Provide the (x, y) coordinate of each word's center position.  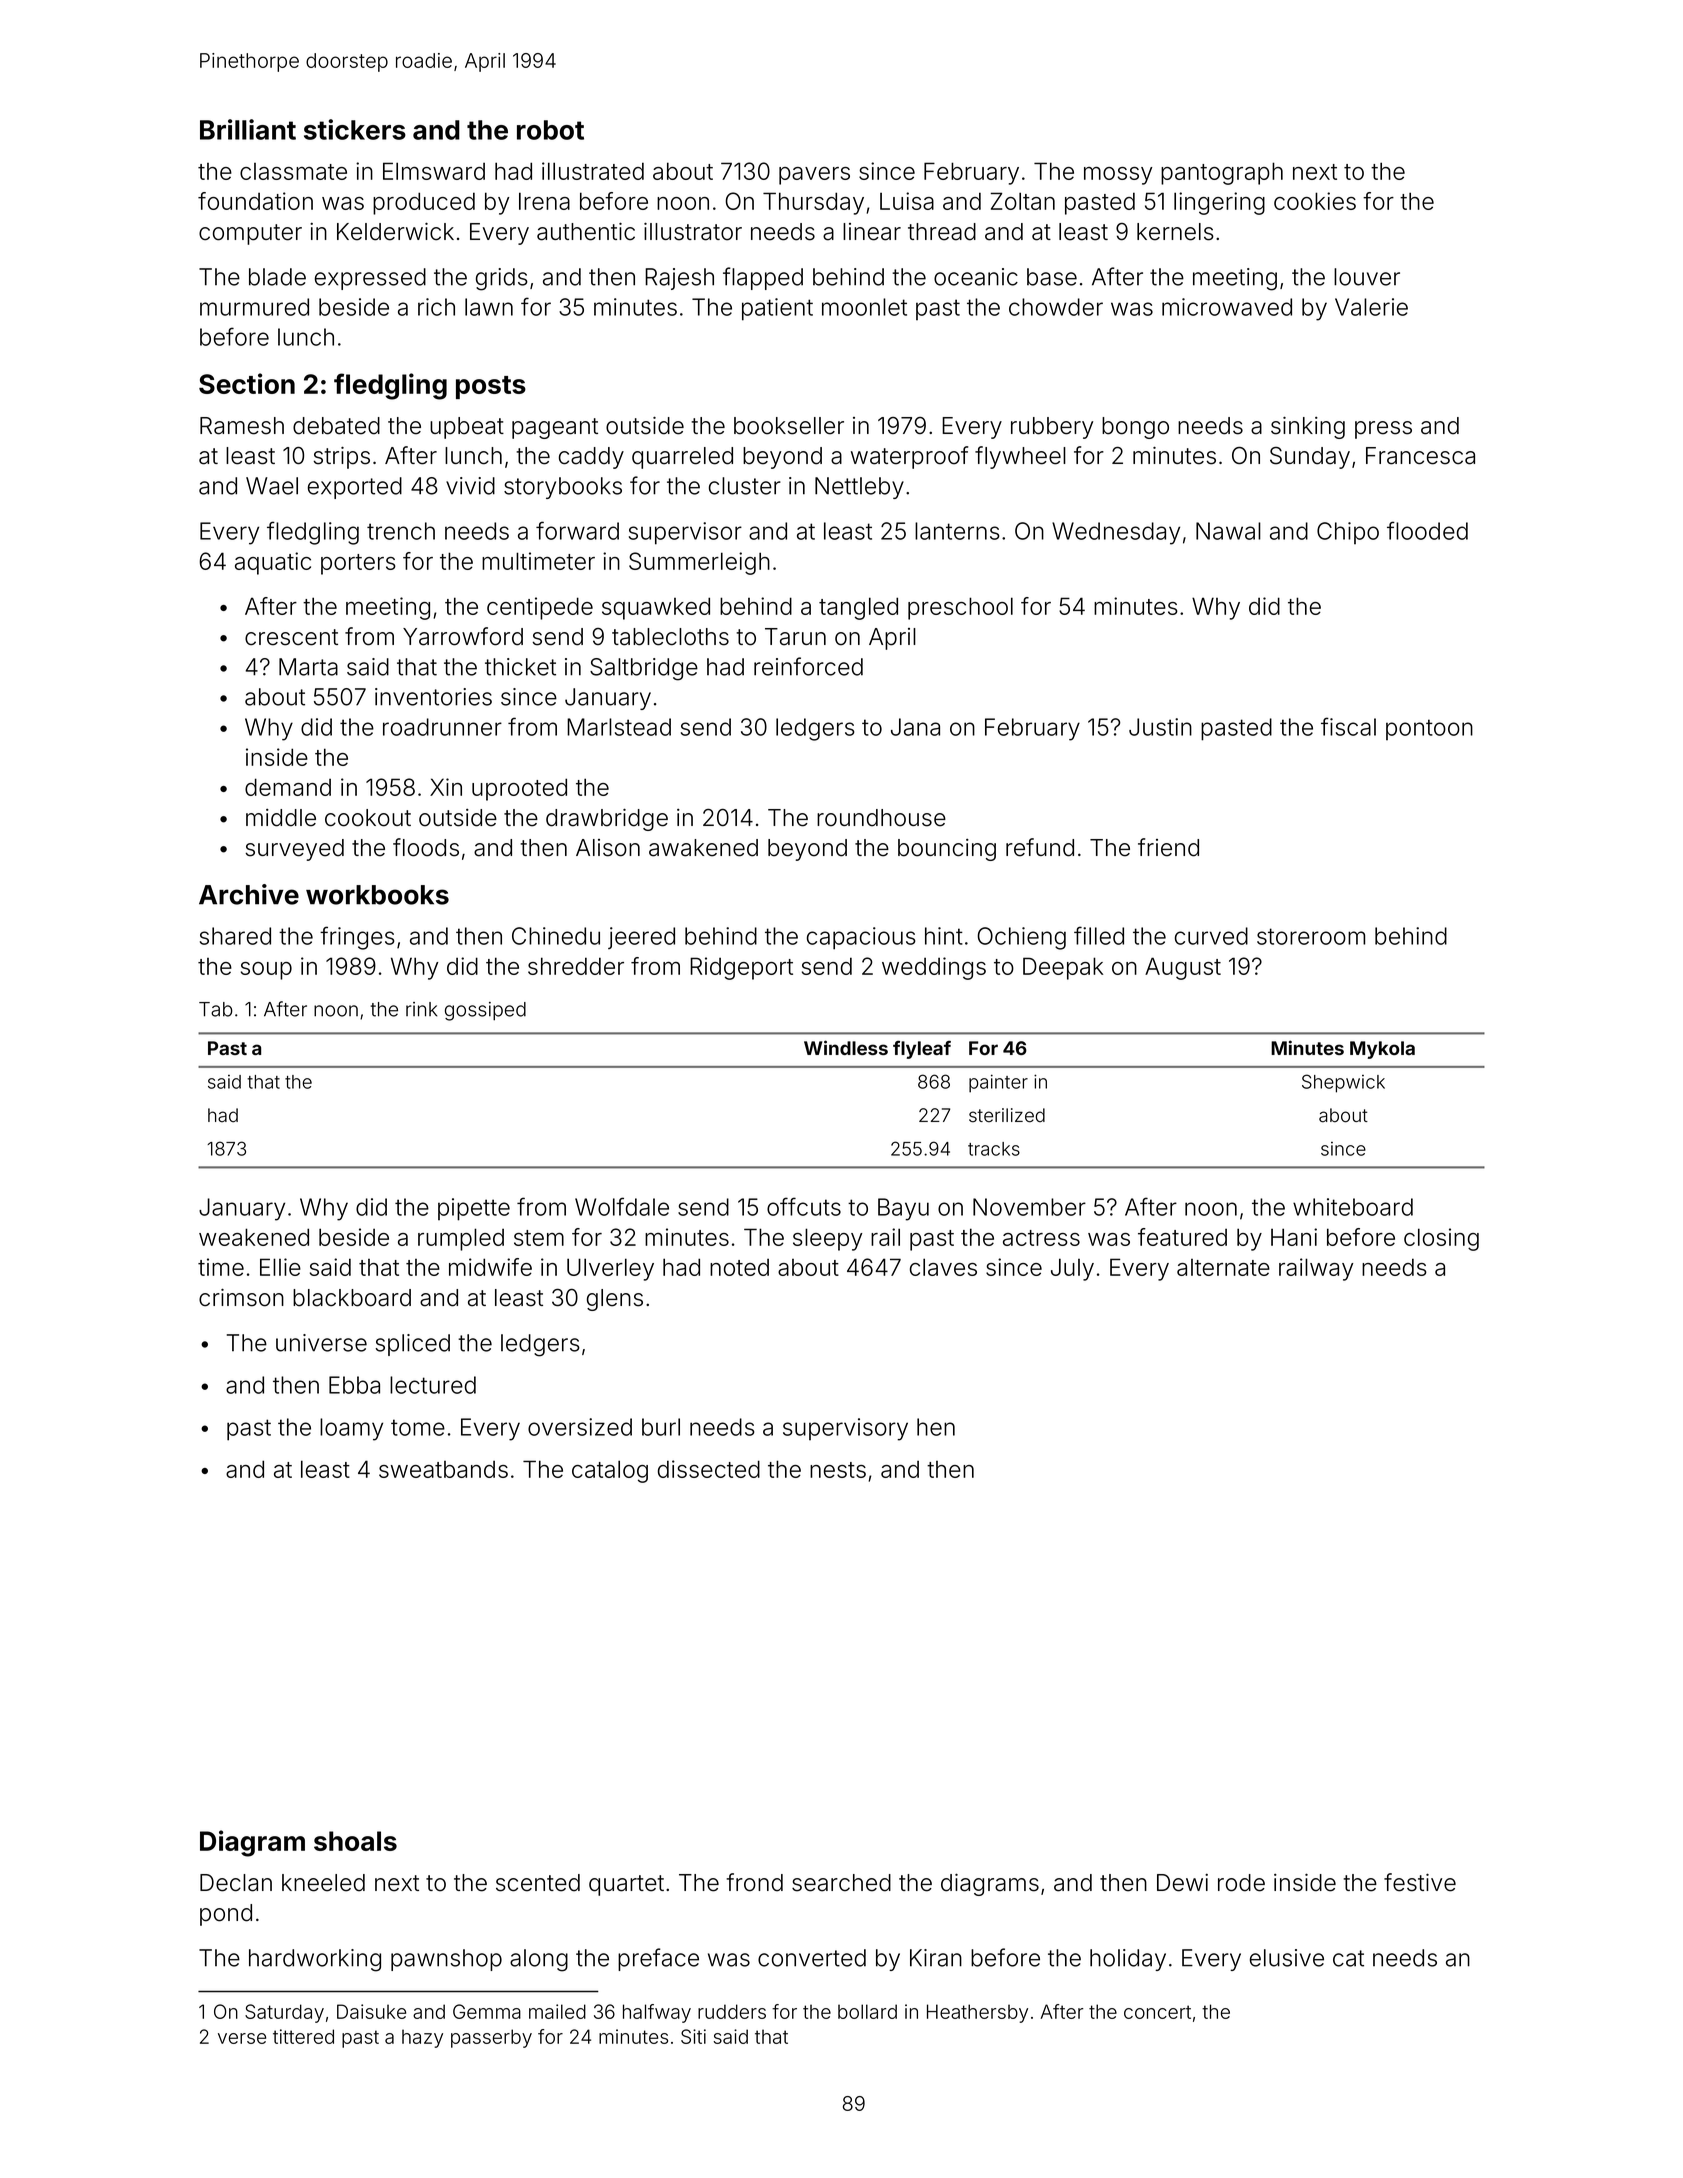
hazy (422, 2038)
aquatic (273, 563)
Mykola (1382, 1050)
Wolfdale (622, 1206)
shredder (576, 966)
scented (538, 1883)
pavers (814, 176)
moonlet (864, 307)
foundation (255, 201)
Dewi (1182, 1883)
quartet (626, 1885)
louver (1367, 277)
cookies (1315, 201)
